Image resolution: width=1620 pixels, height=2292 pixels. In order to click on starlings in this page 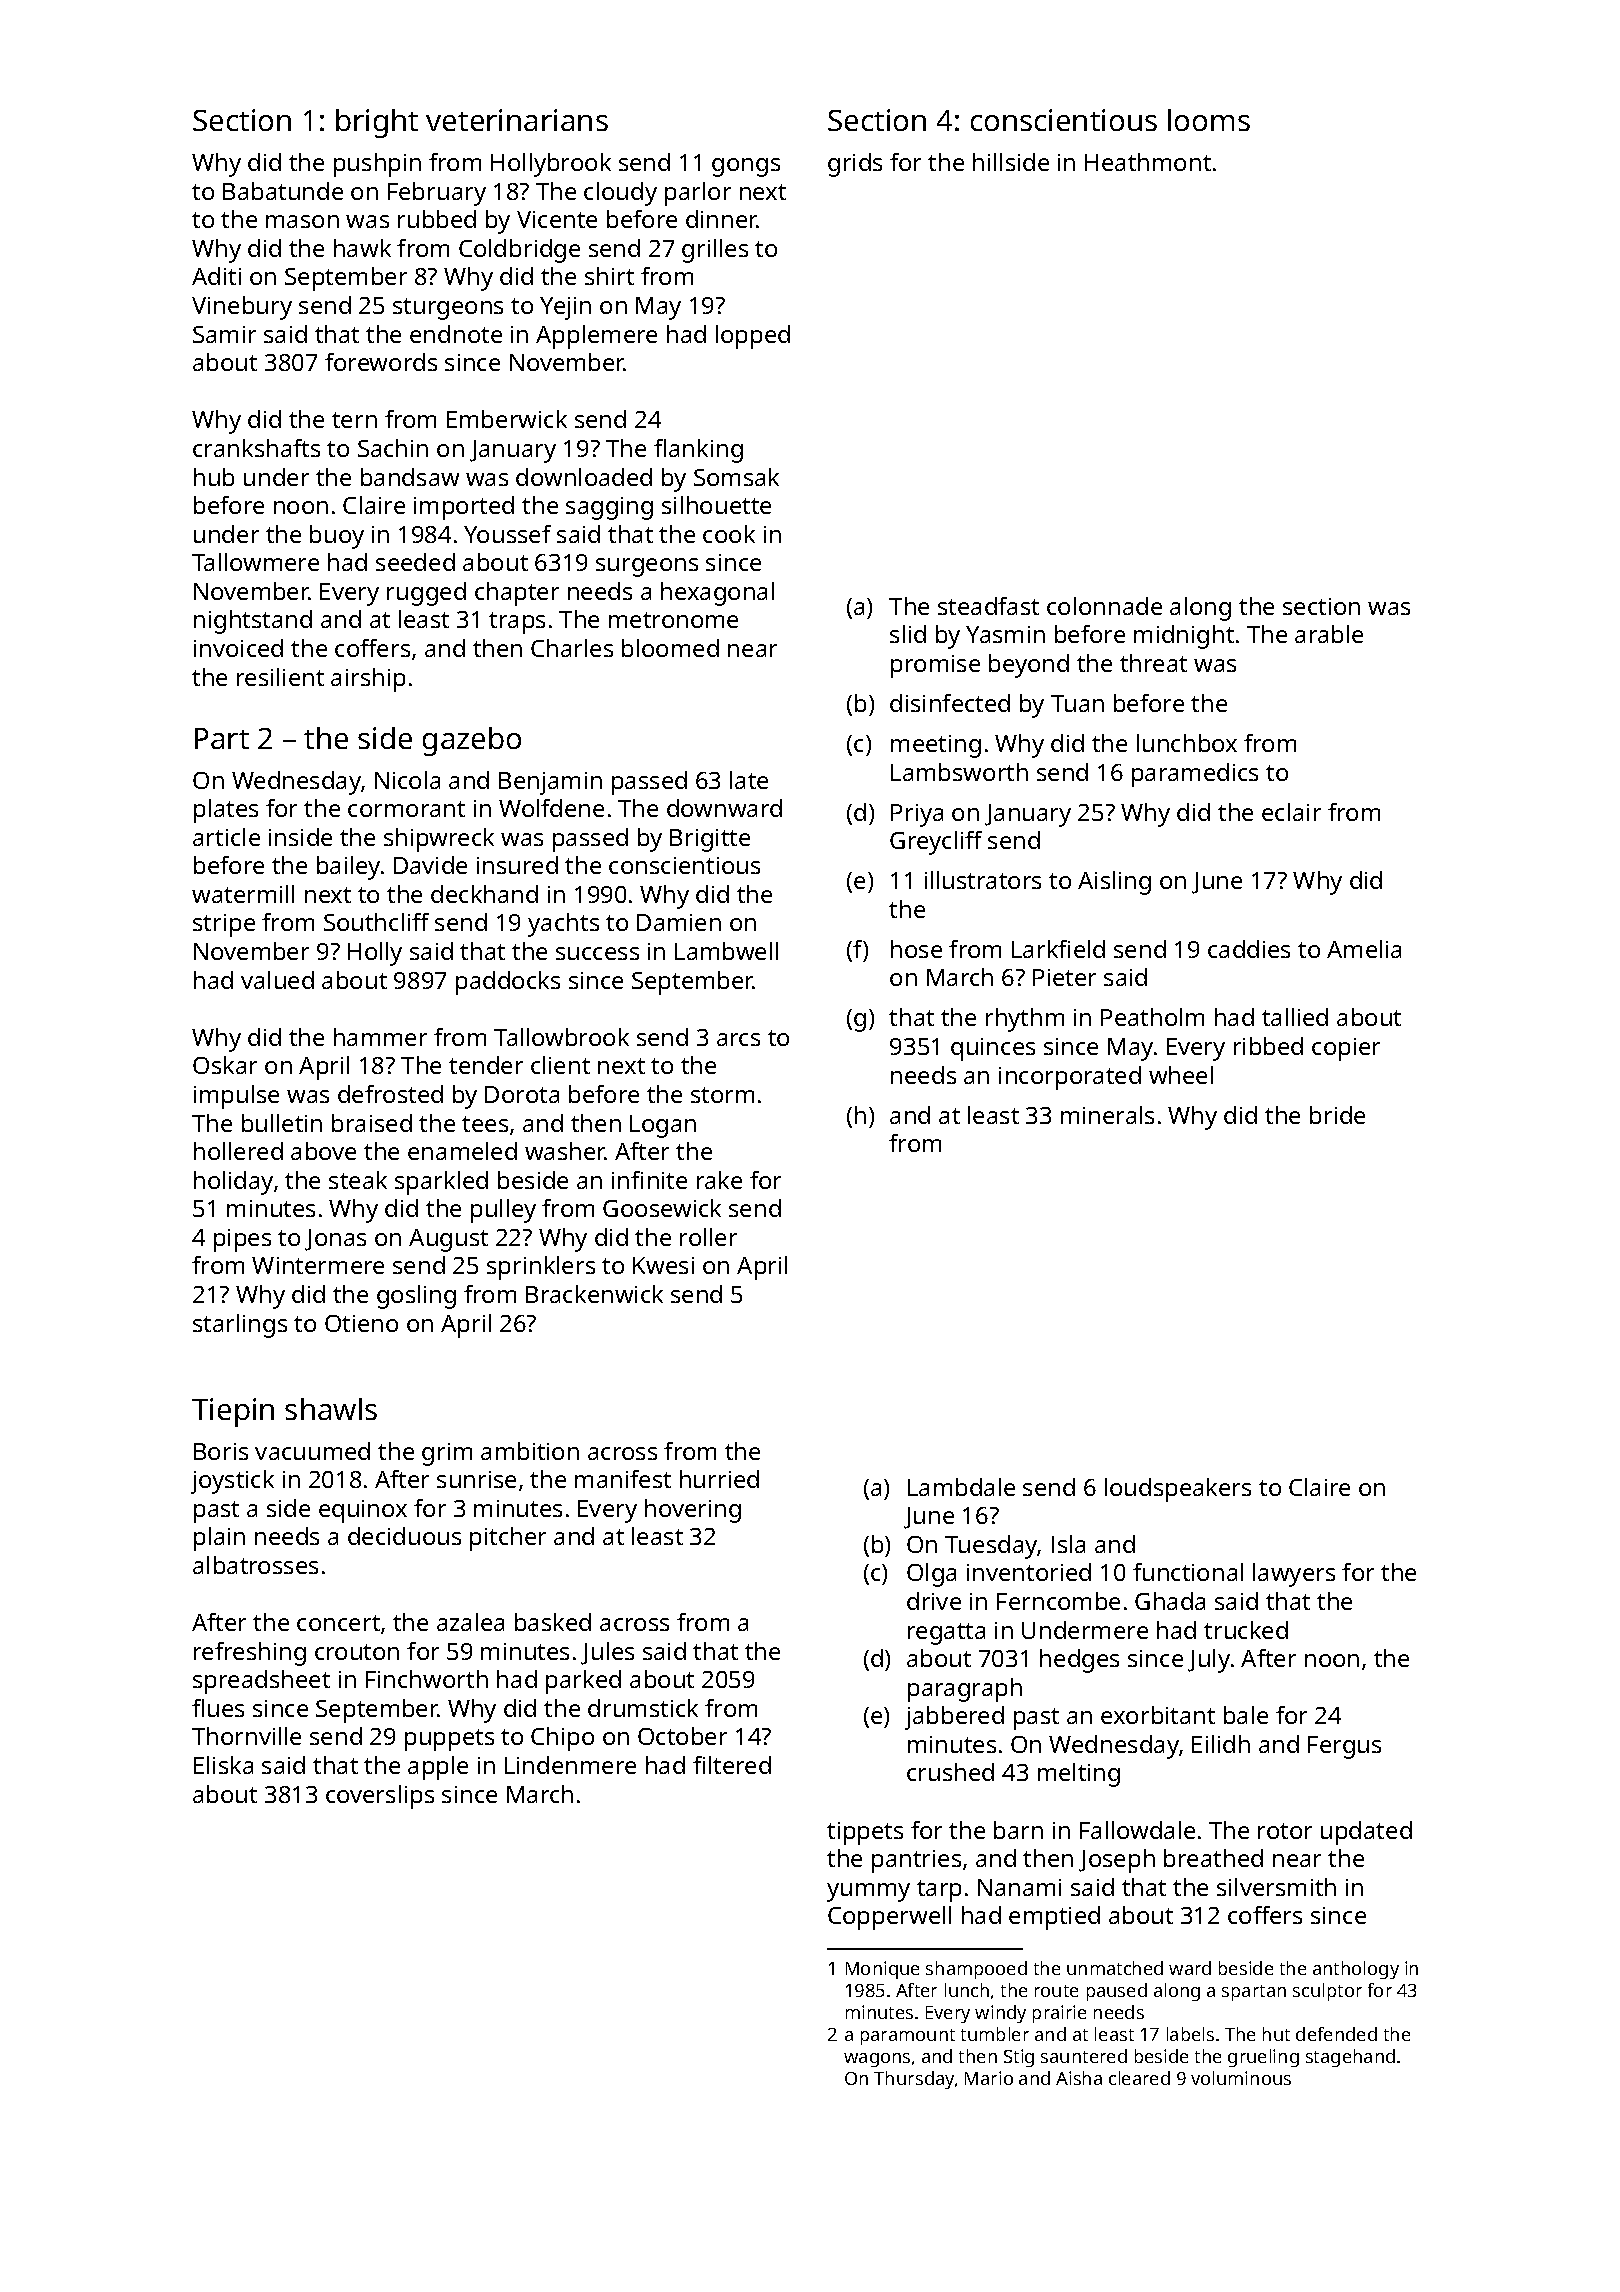, I will do `click(240, 1326)`.
